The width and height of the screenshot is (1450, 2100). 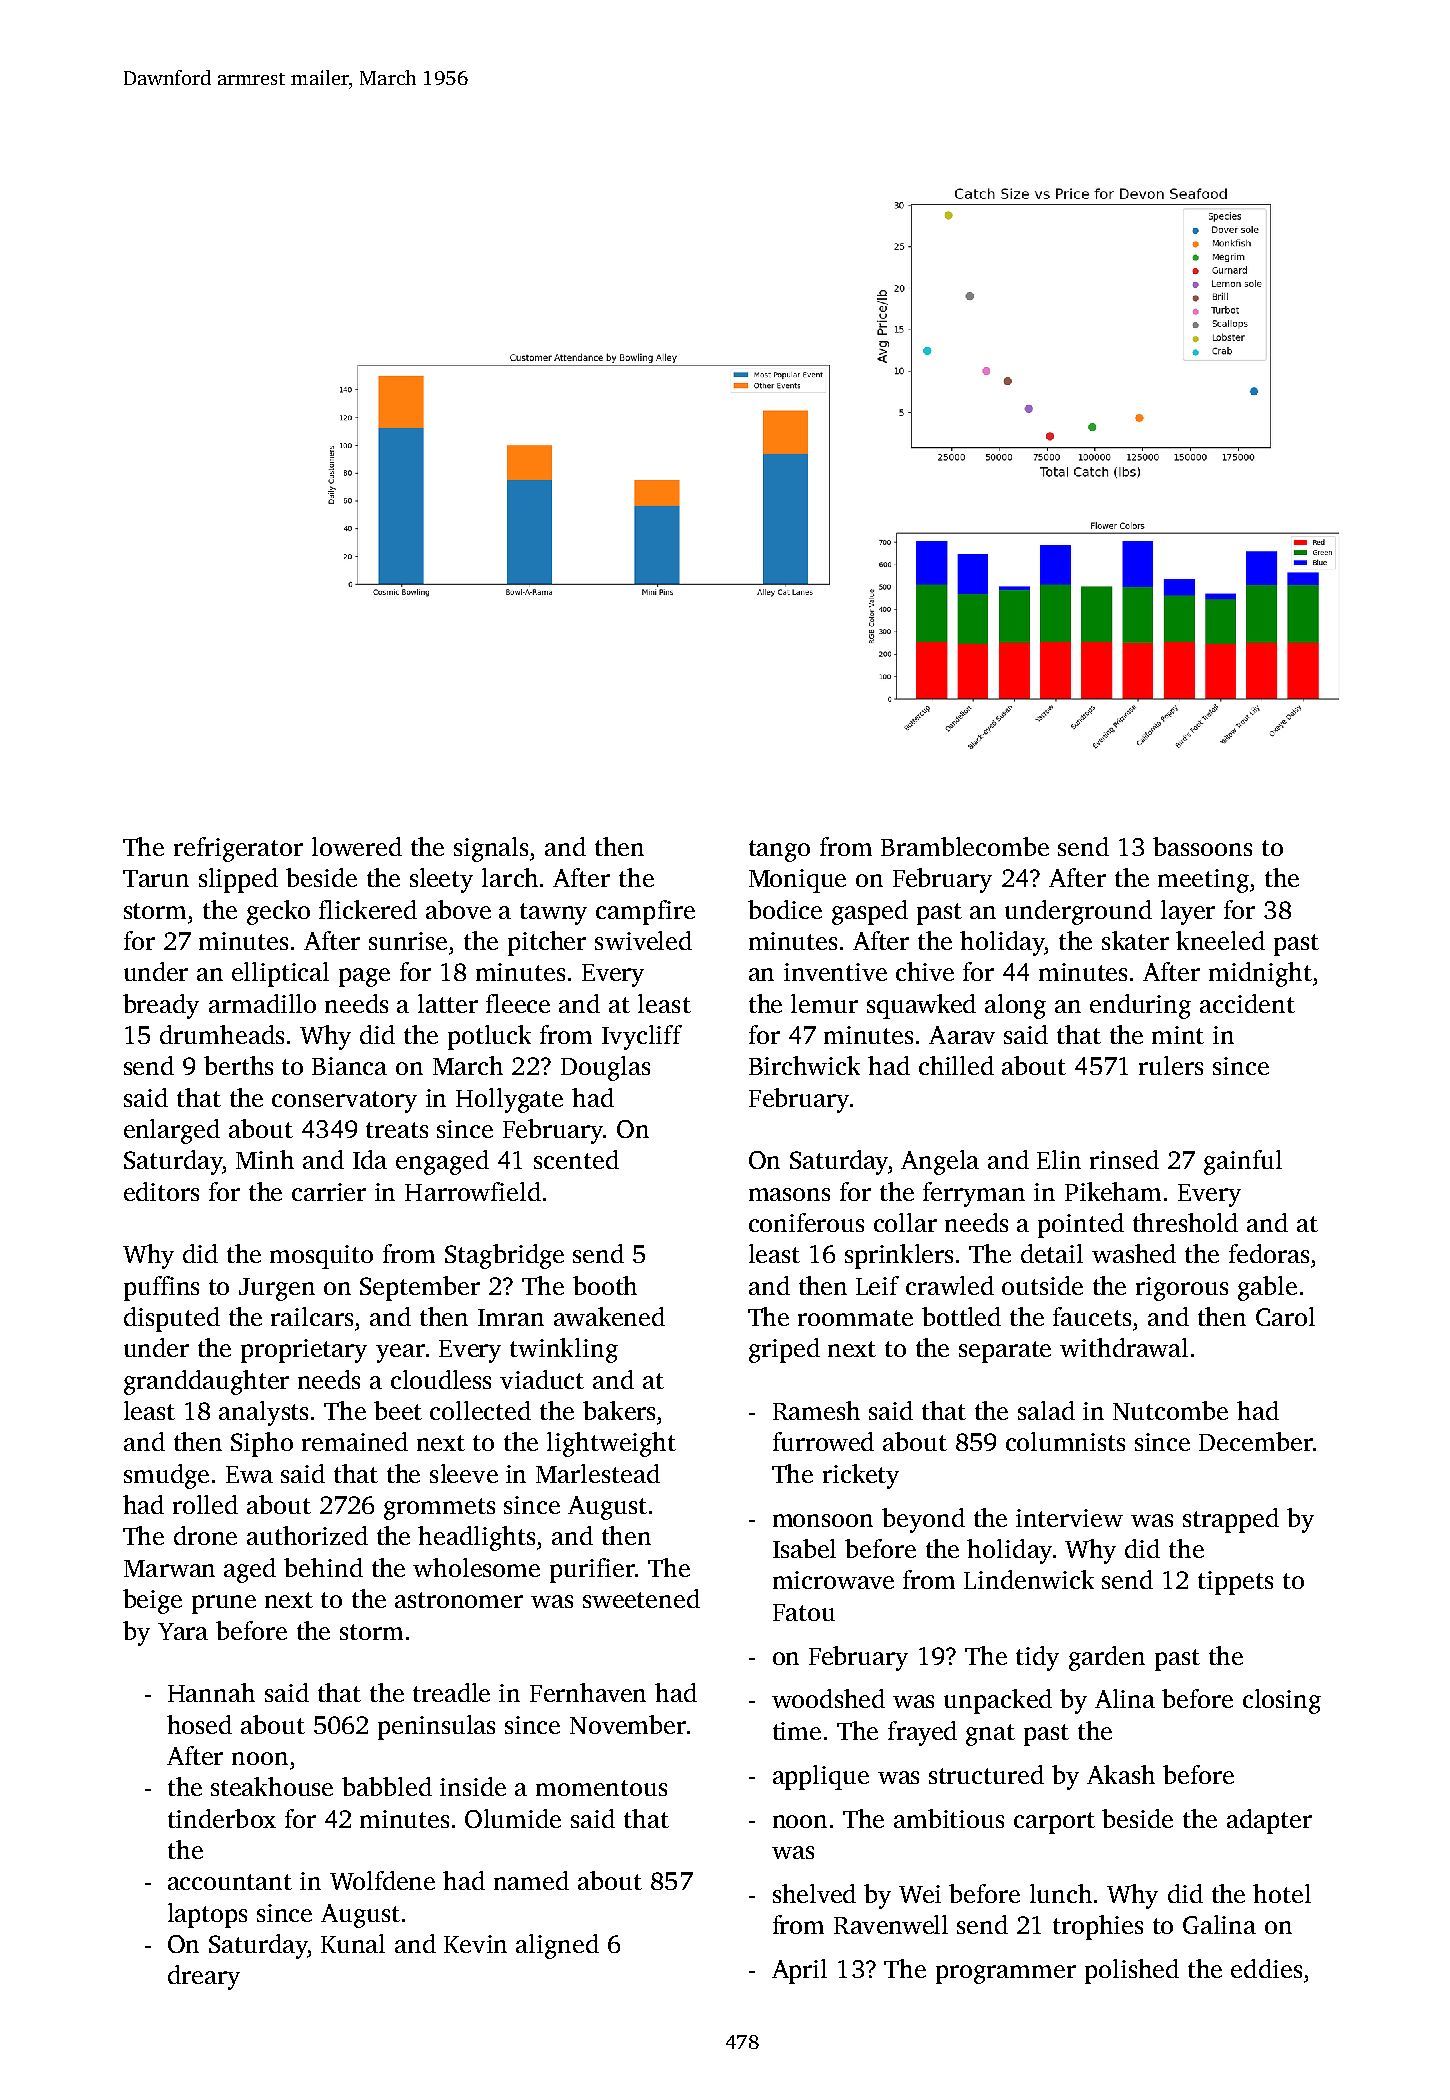 What do you see at coordinates (1140, 1006) in the screenshot?
I see `enduring` at bounding box center [1140, 1006].
